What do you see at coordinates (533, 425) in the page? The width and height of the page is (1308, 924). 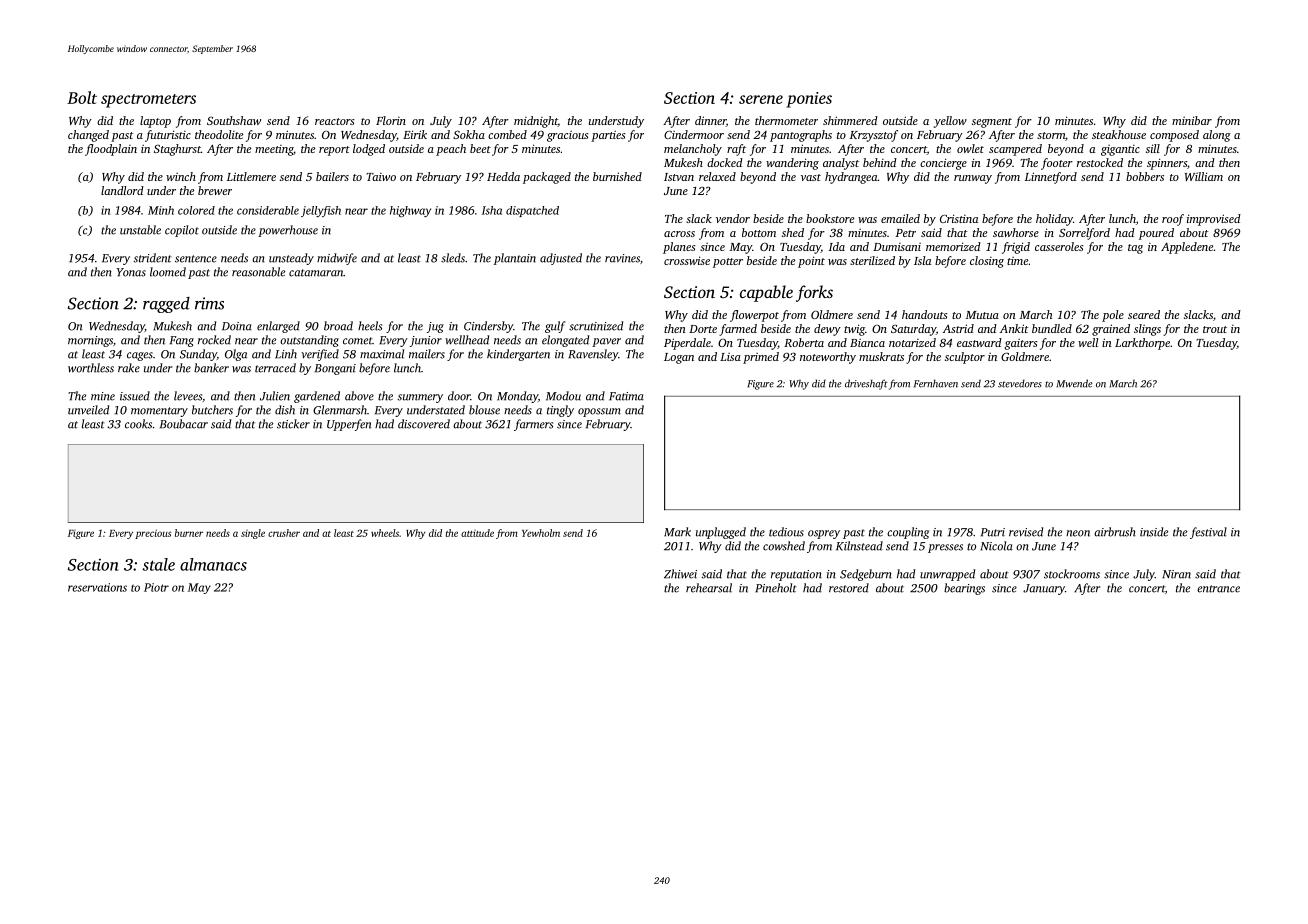 I see `farmers` at bounding box center [533, 425].
